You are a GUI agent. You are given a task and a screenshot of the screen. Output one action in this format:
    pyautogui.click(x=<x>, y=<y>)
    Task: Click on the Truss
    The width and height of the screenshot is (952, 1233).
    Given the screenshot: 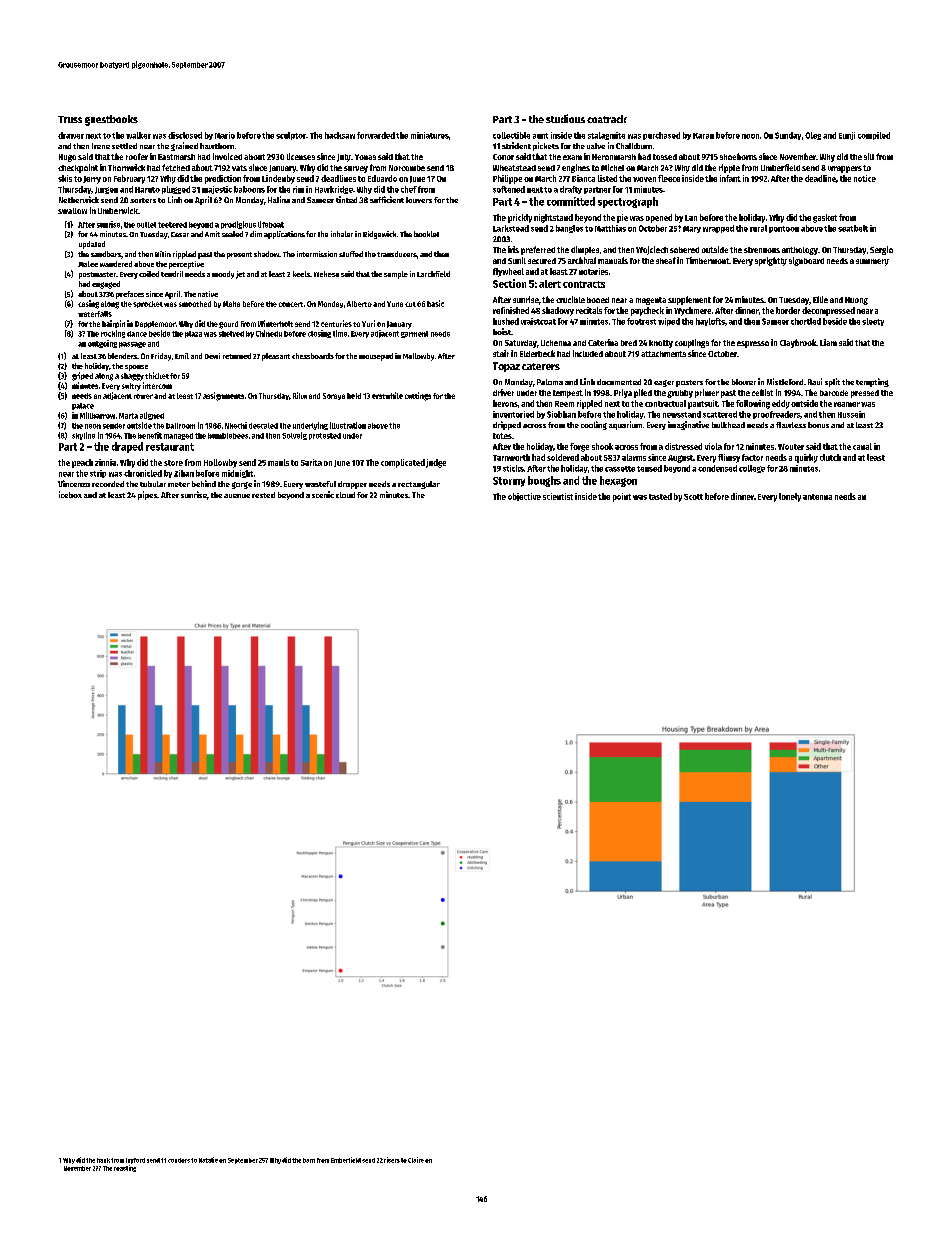 What is the action you would take?
    pyautogui.click(x=70, y=119)
